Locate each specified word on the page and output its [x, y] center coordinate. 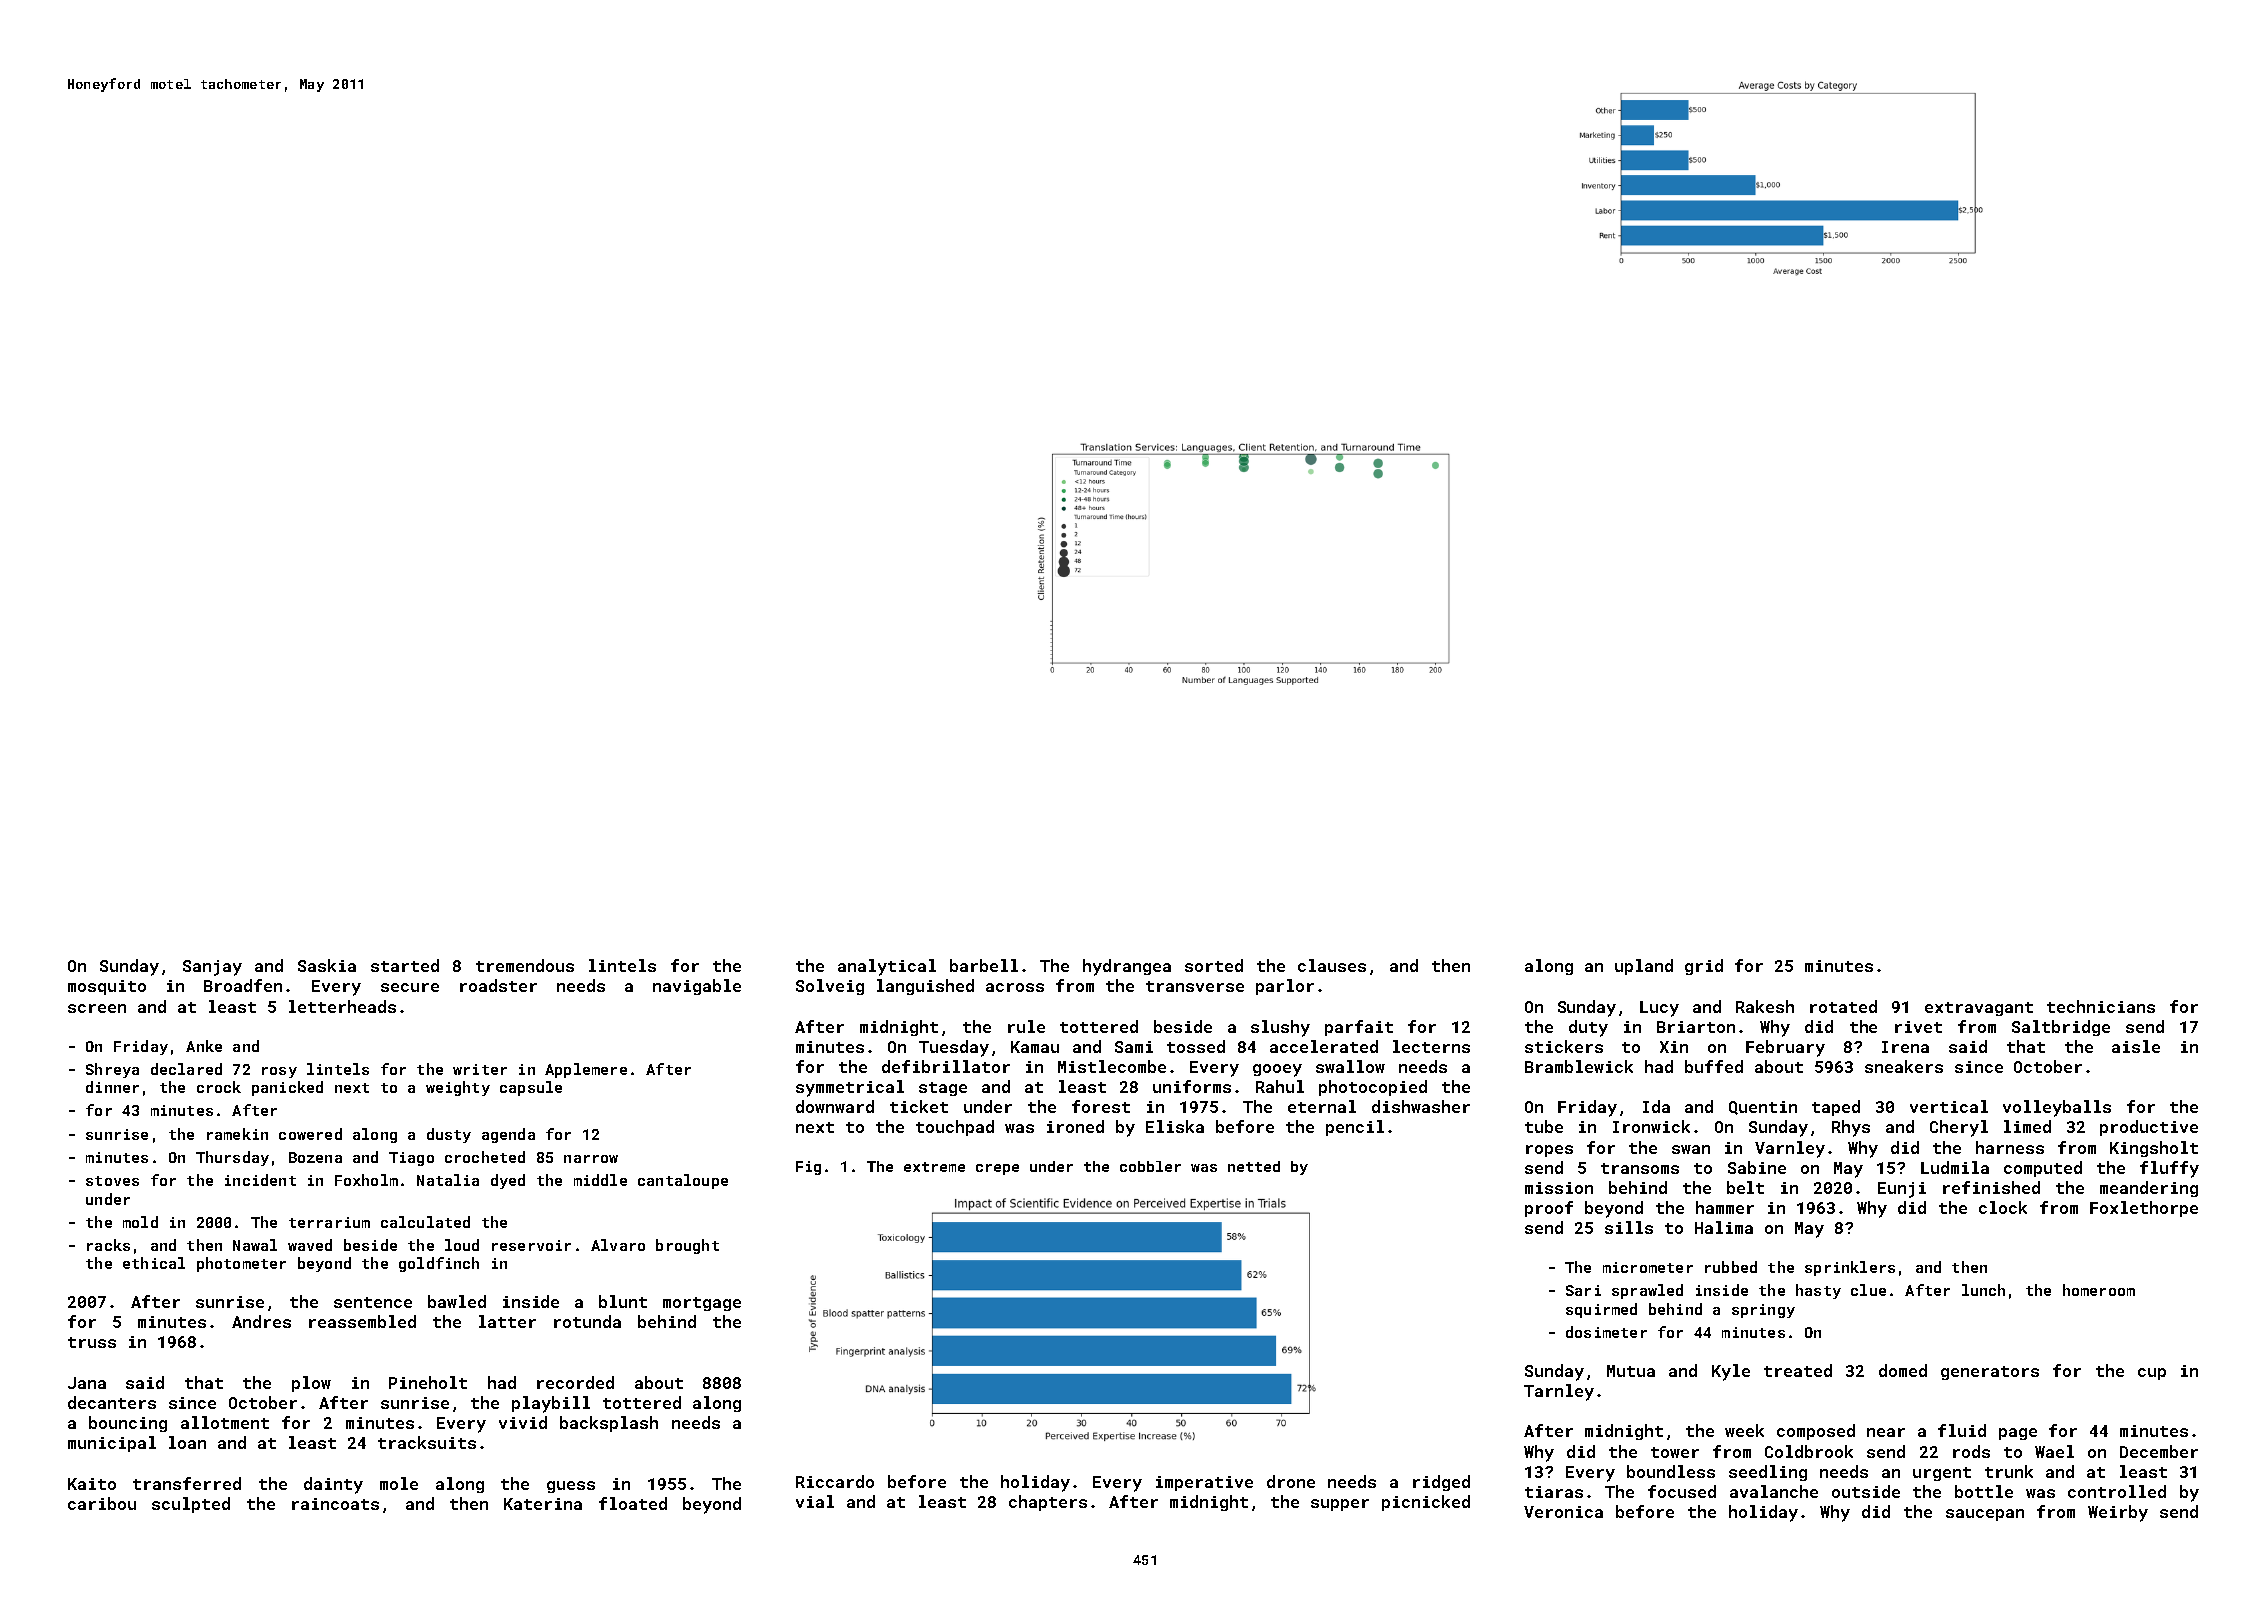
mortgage [702, 1304]
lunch [1983, 1290]
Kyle [1731, 1372]
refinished [1991, 1187]
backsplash [609, 1424]
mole [399, 1483]
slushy [1280, 1028]
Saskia [327, 965]
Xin [1674, 1047]
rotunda [587, 1321]
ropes [1549, 1151]
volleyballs [2057, 1108]
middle [600, 1180]
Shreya [112, 1070]
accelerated [1324, 1046]
